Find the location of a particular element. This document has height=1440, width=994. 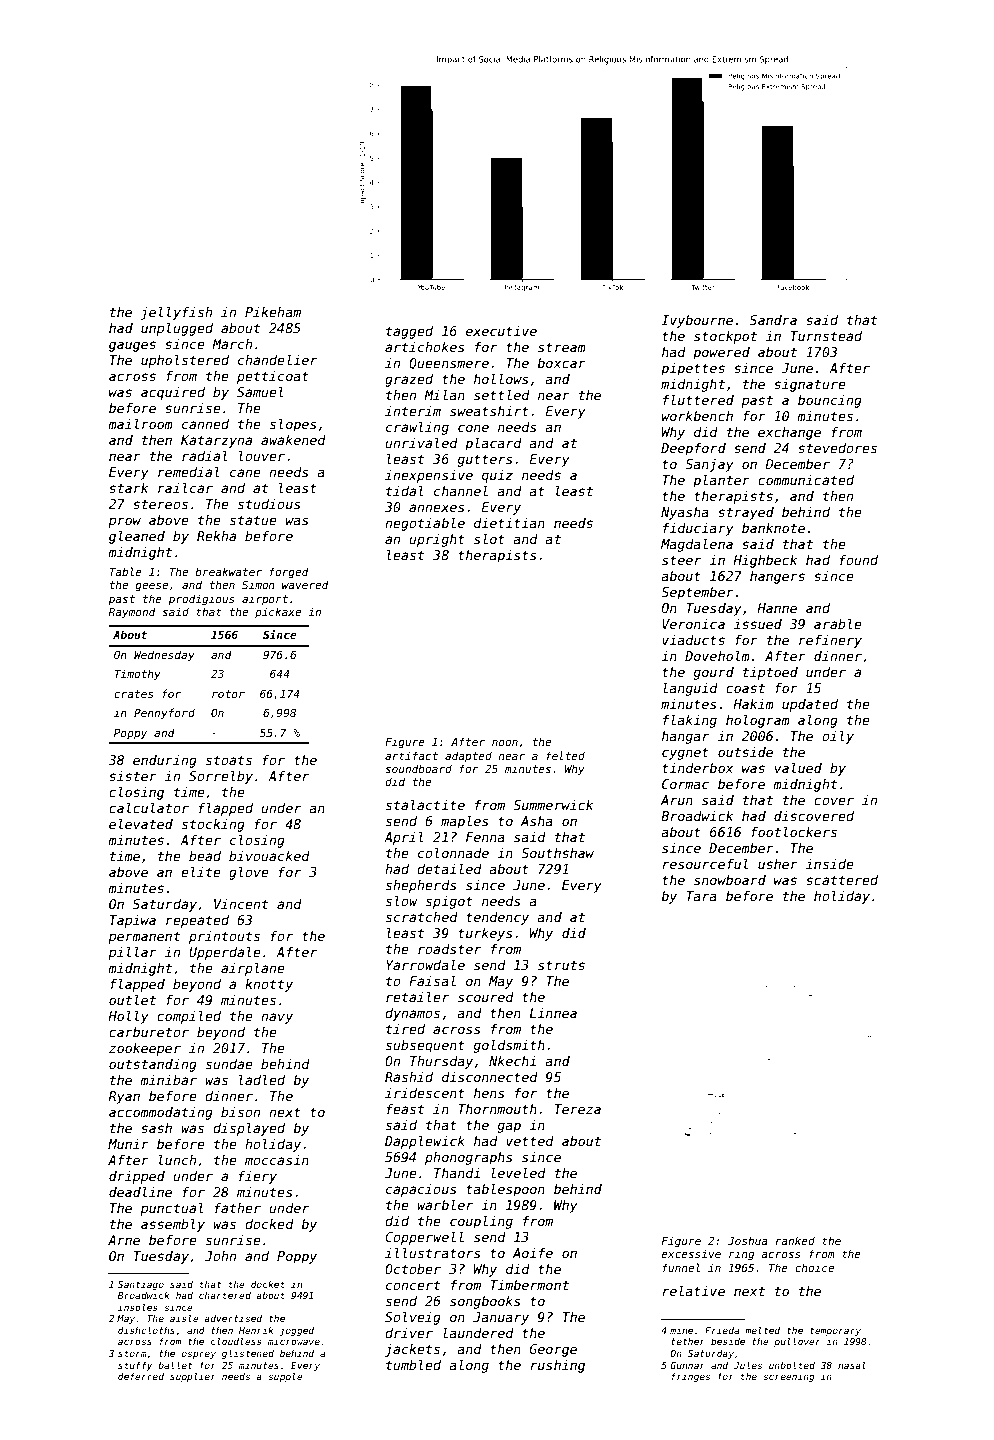

jackets is located at coordinates (412, 1350).
